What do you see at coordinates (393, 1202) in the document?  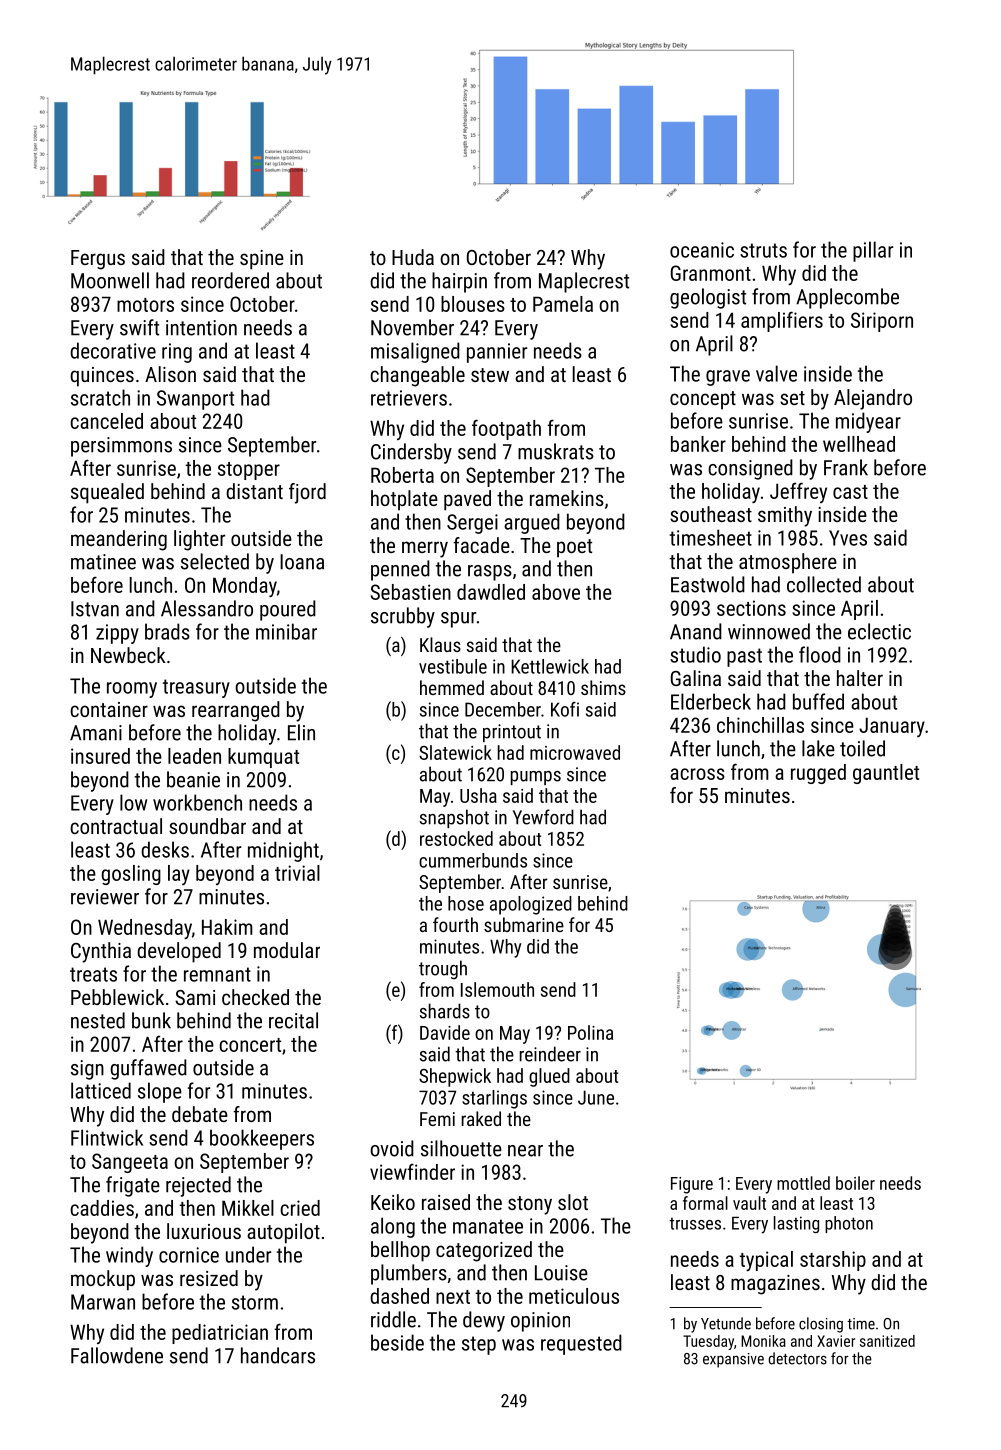 I see `Keiko` at bounding box center [393, 1202].
